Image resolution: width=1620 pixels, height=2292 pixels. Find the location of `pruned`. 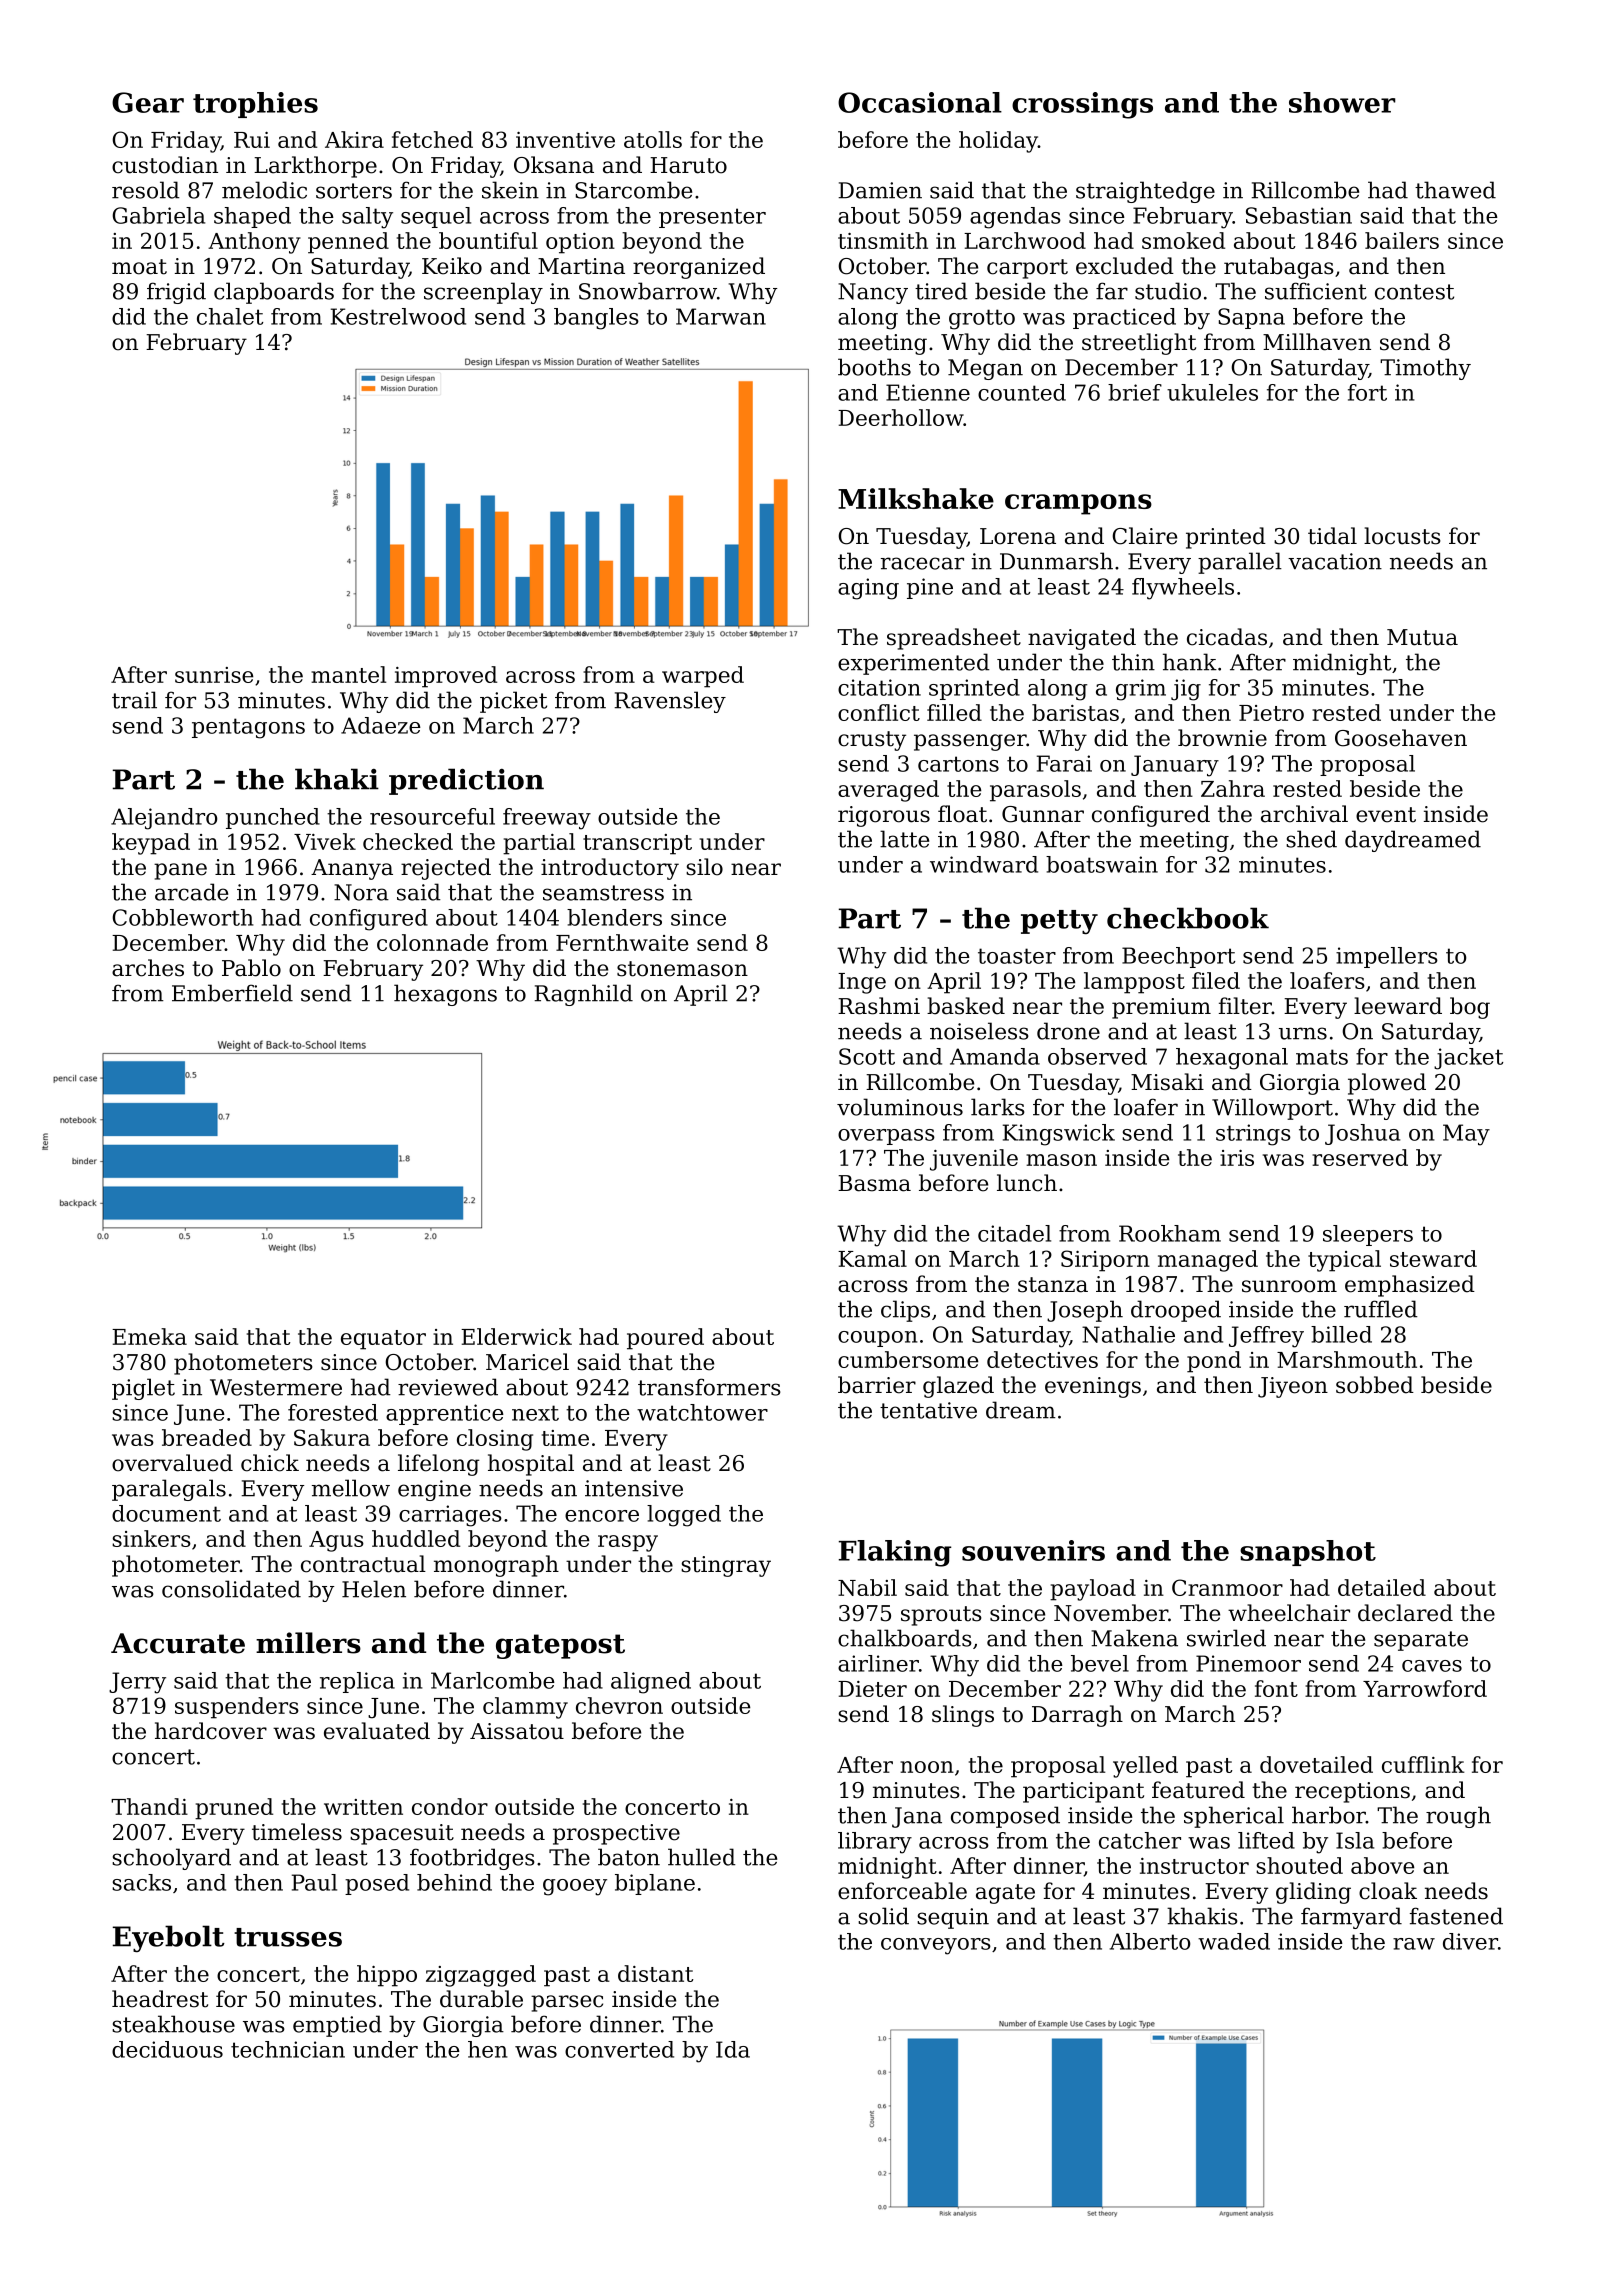

pruned is located at coordinates (234, 1809).
